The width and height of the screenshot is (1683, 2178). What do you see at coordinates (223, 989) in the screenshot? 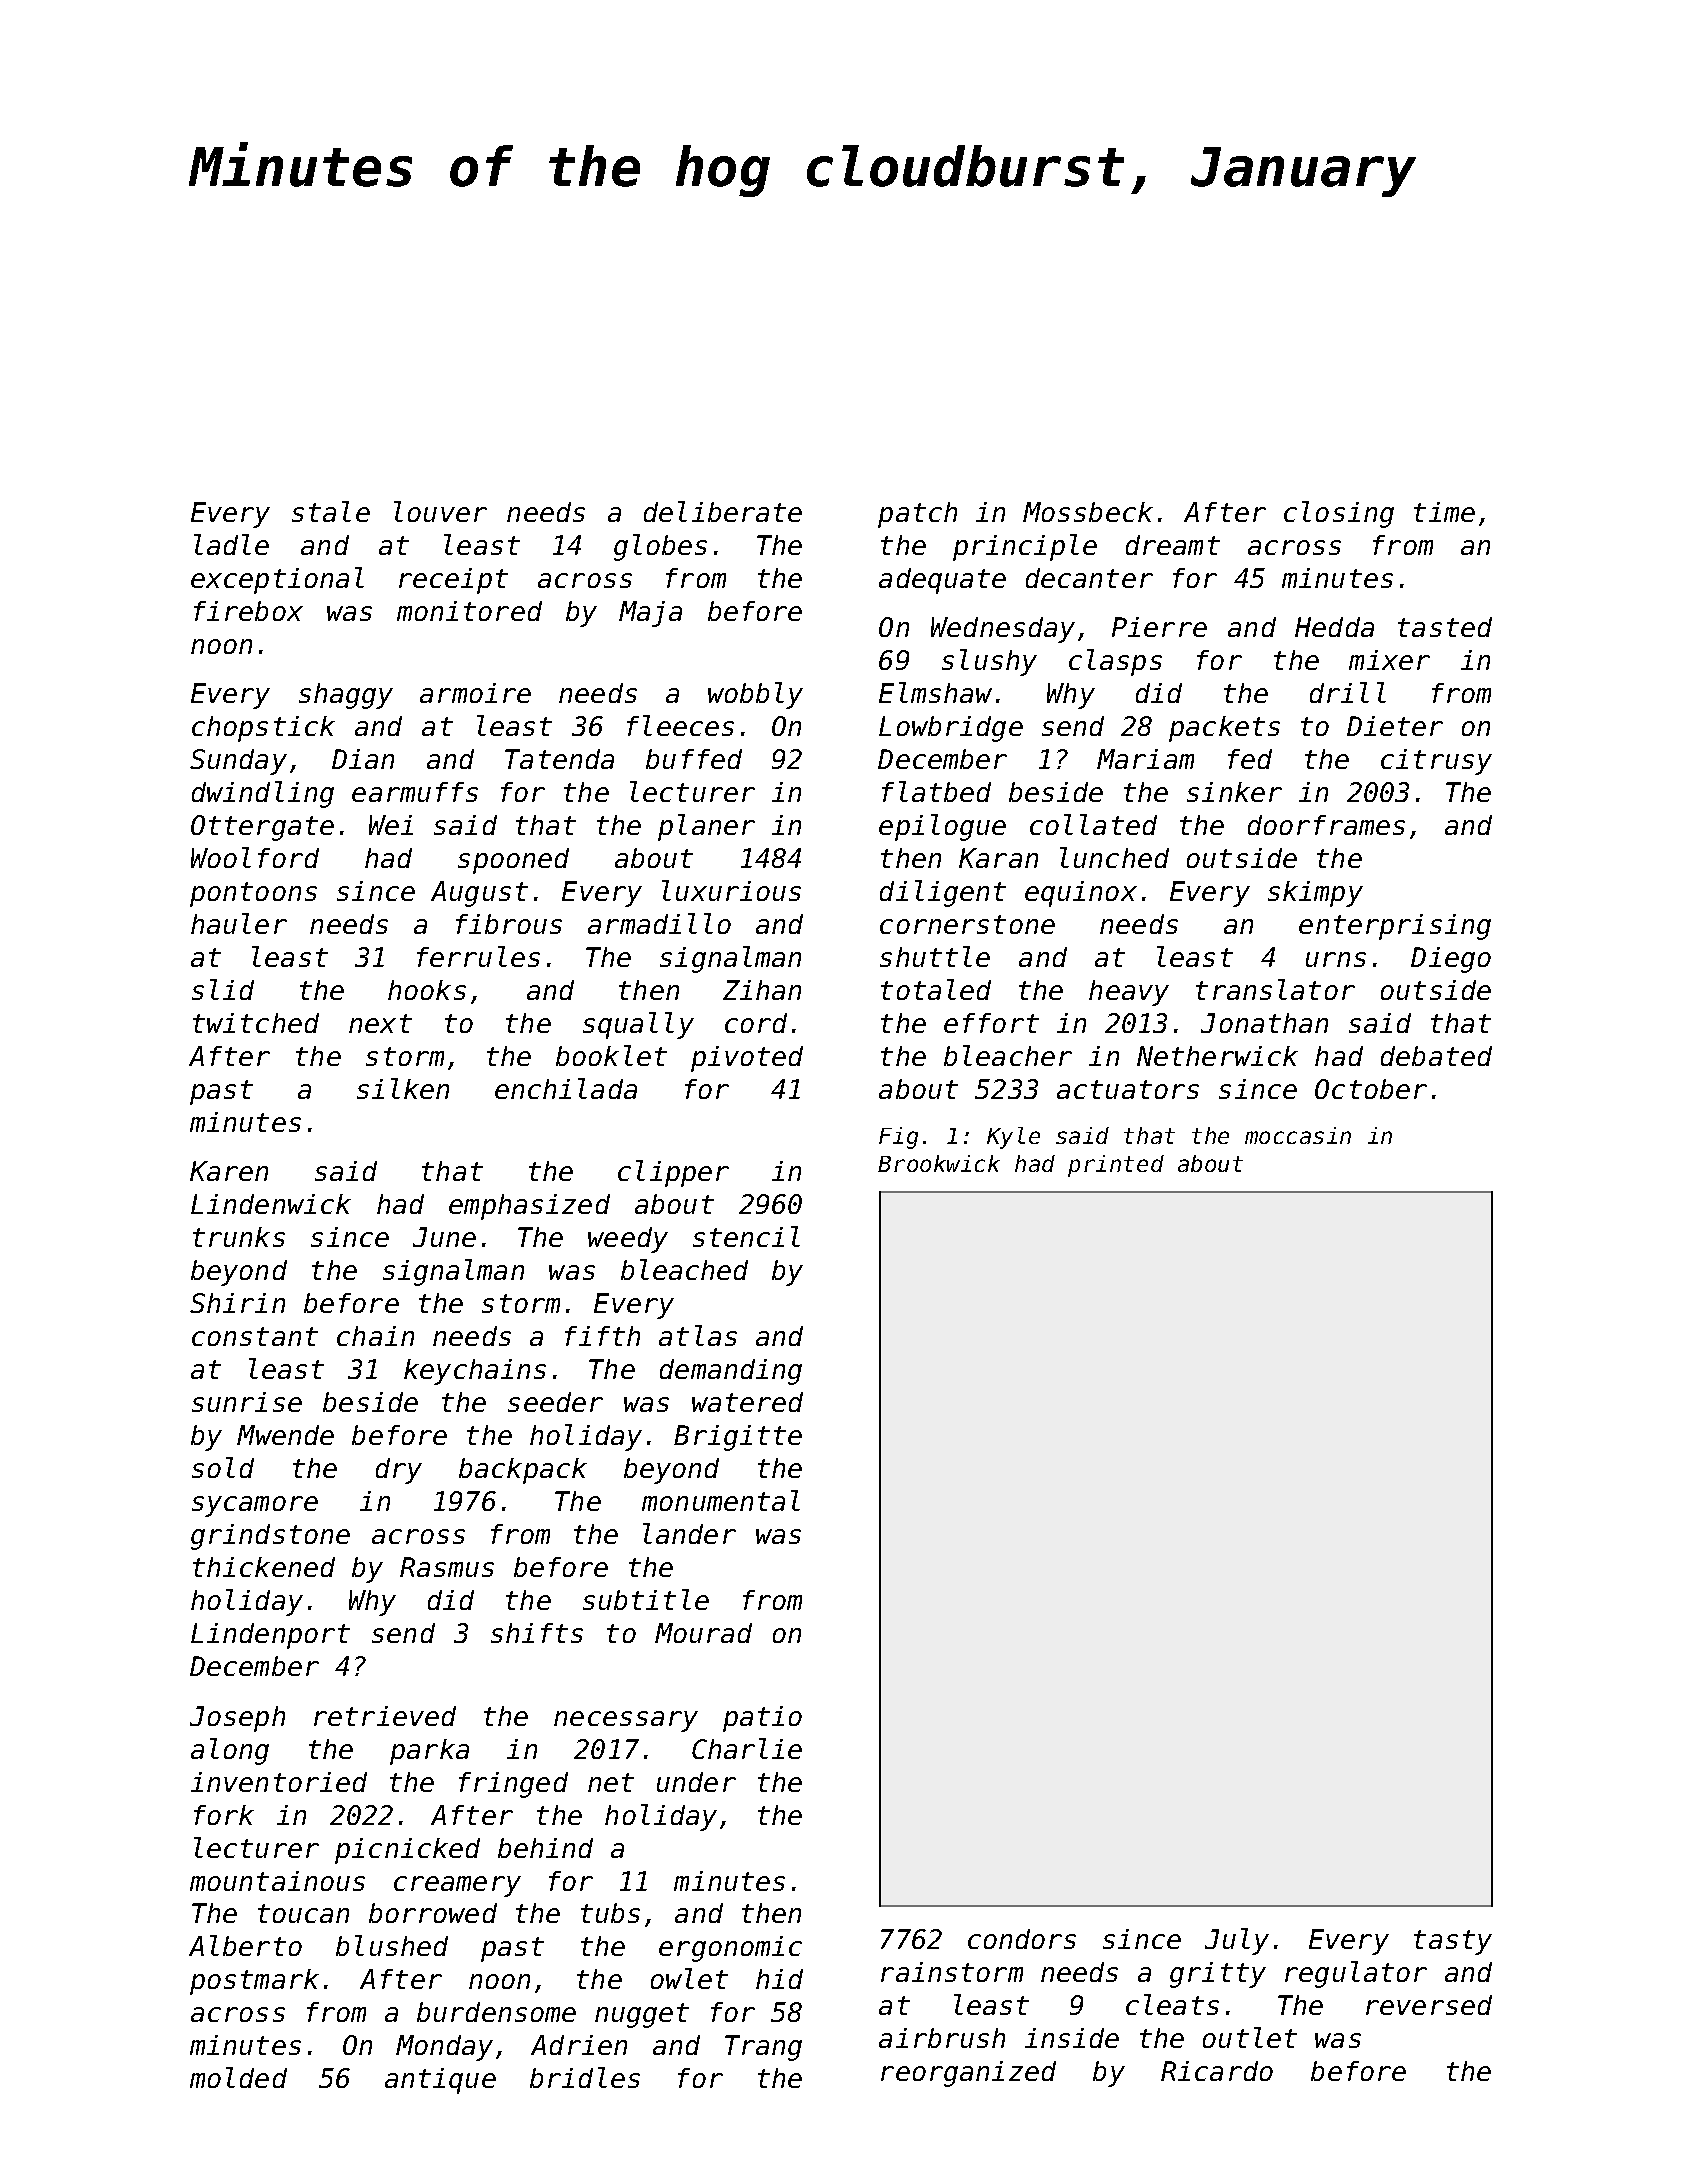
I see `slid` at bounding box center [223, 989].
